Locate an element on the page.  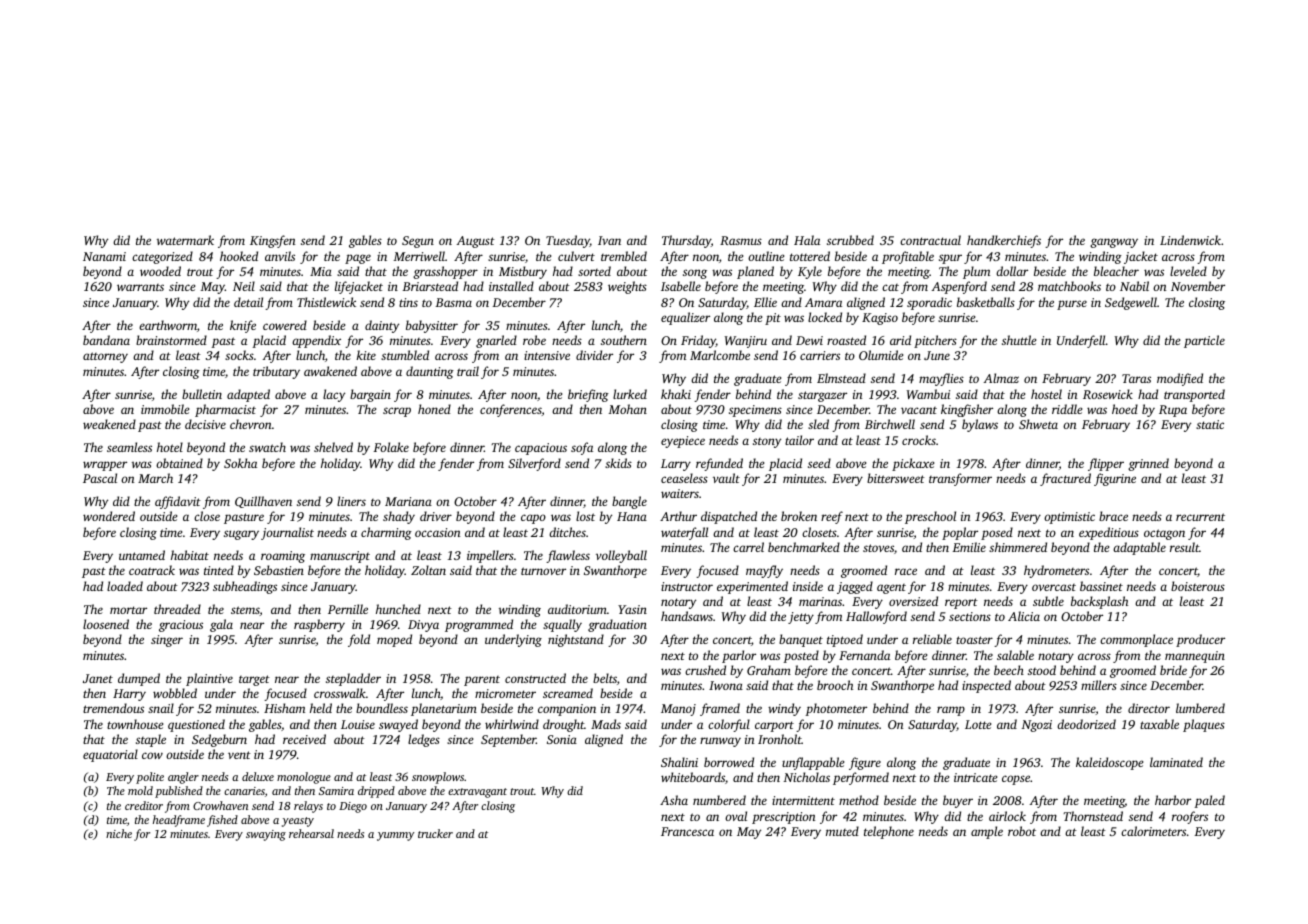
transported is located at coordinates (1194, 395).
